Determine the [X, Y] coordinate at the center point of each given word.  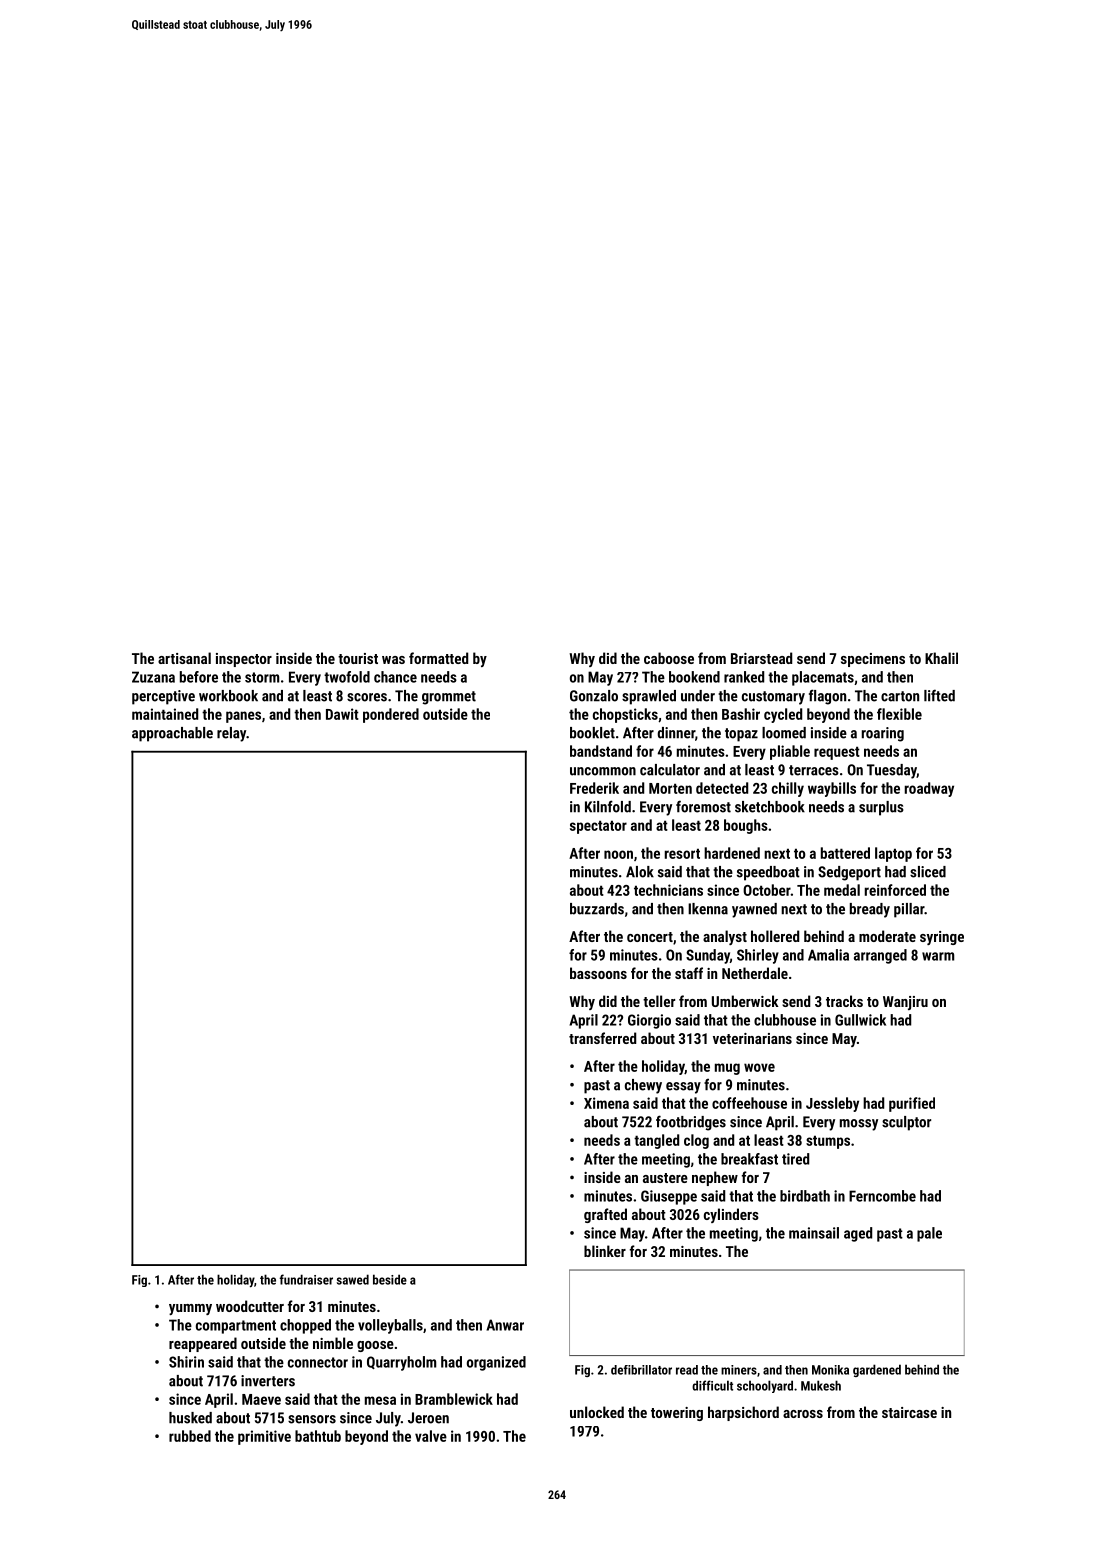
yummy [190, 1309]
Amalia [828, 955]
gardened [877, 1370]
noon [618, 854]
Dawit [342, 714]
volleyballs [390, 1326]
